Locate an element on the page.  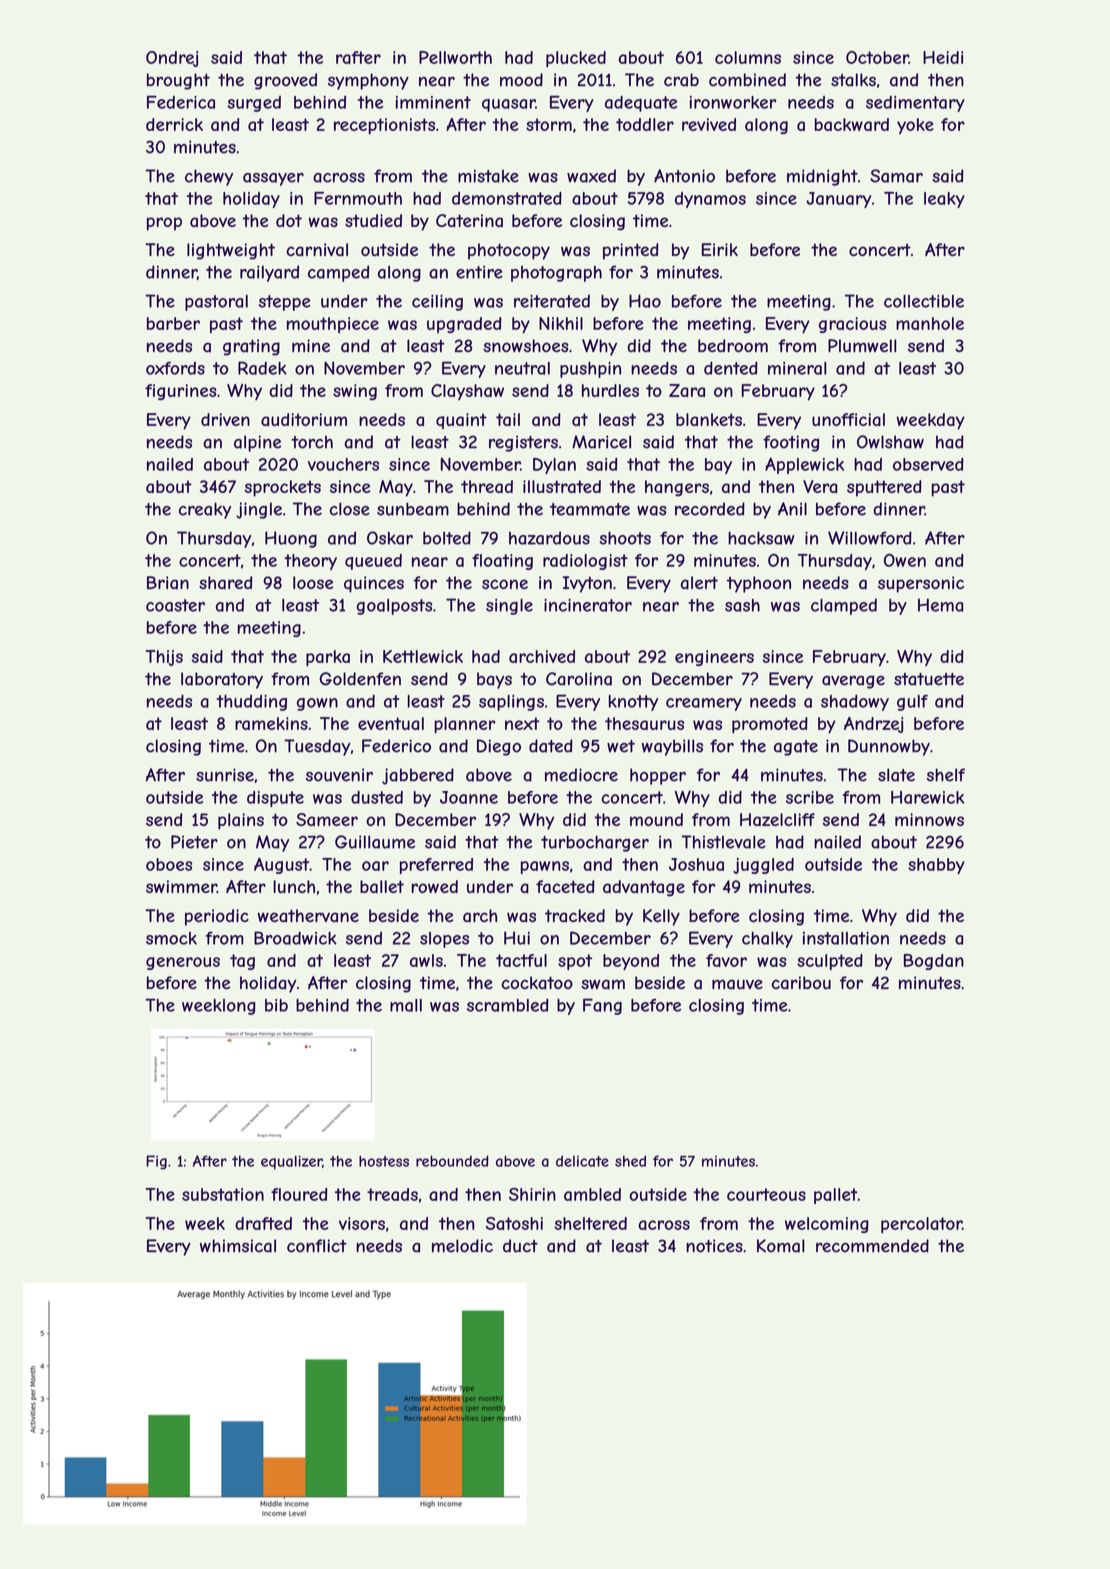
sunrise is located at coordinates (225, 775).
